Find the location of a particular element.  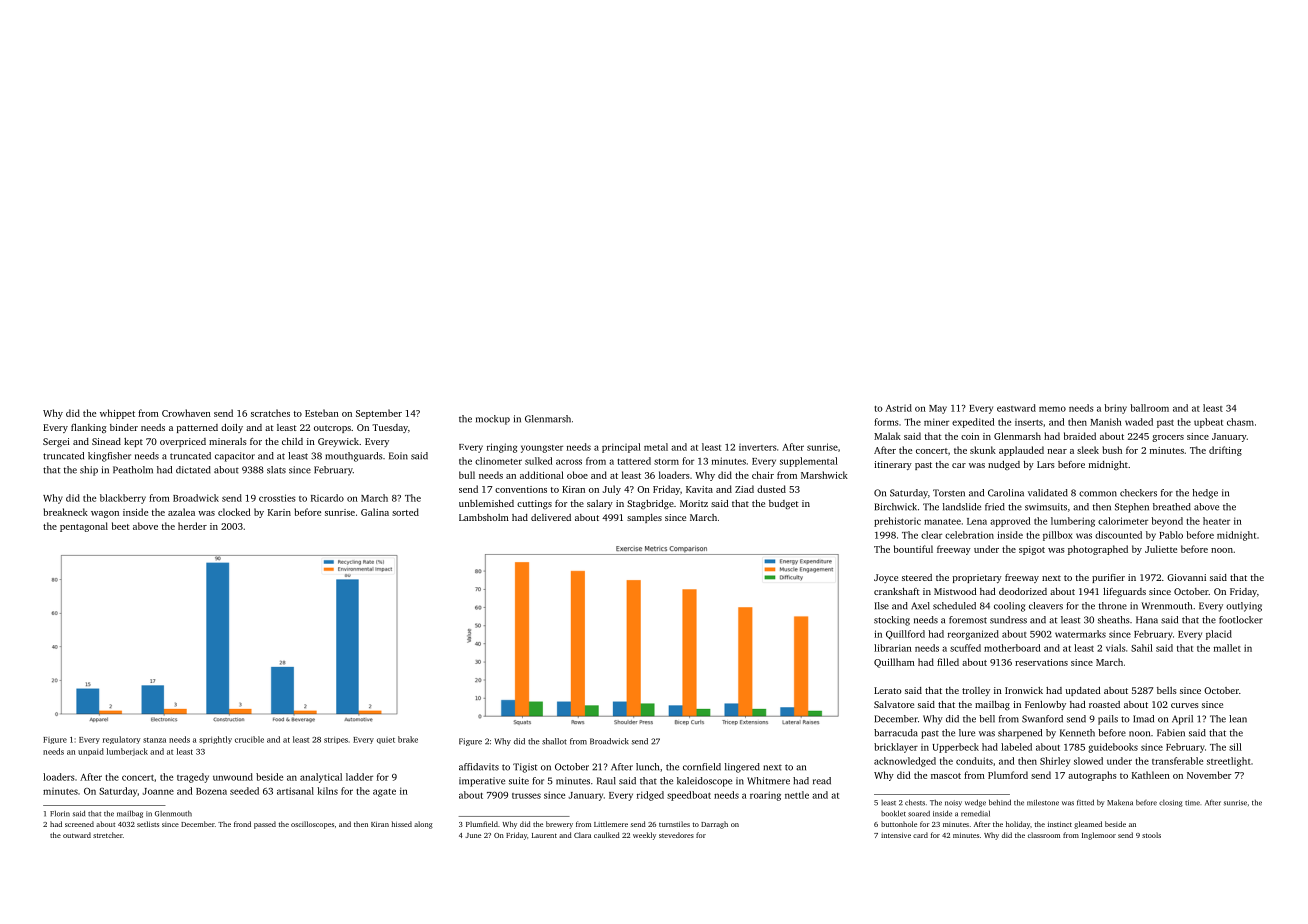

watermarks is located at coordinates (1080, 634).
